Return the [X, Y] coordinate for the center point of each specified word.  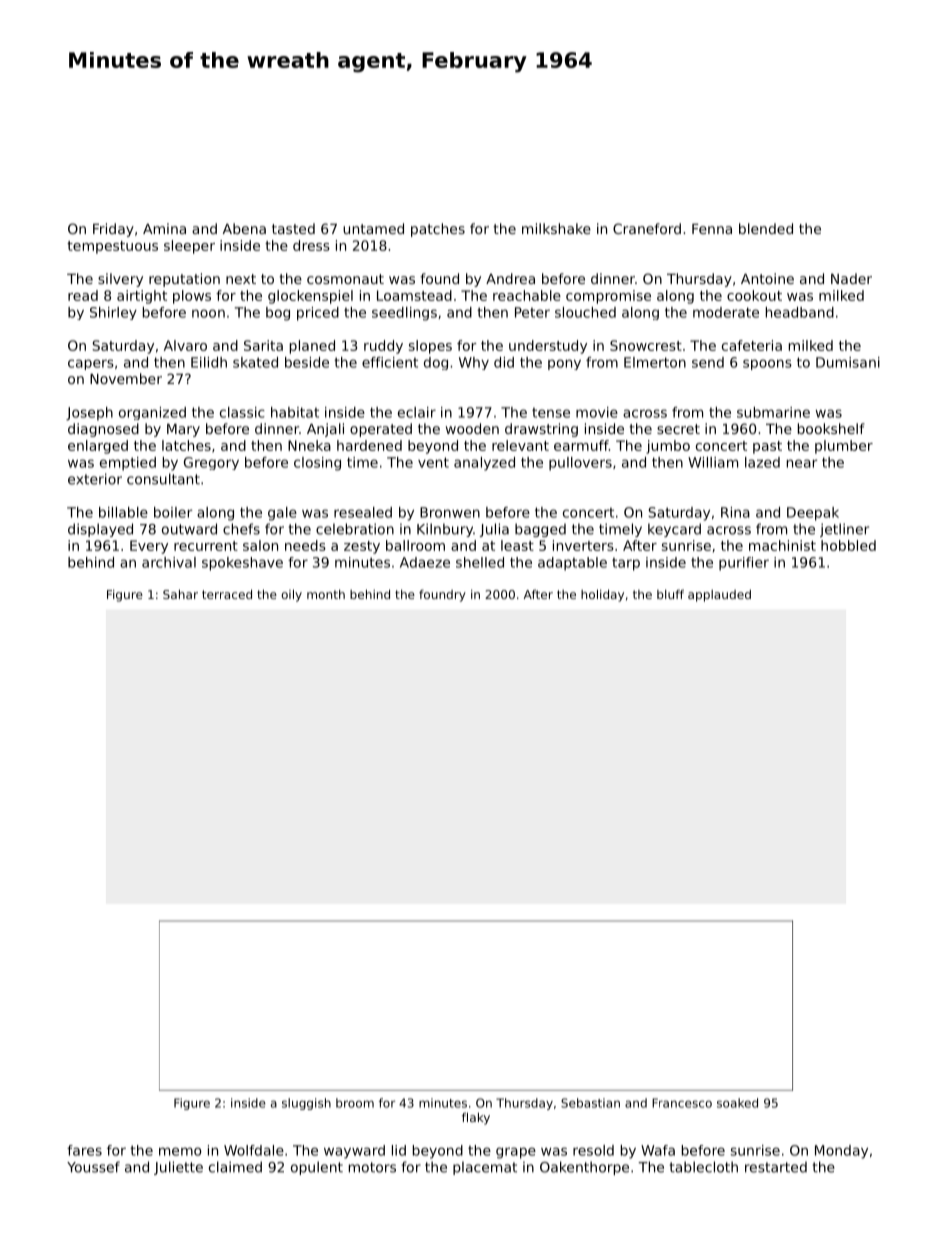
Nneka [309, 445]
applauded [719, 596]
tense [551, 413]
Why [474, 363]
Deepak [813, 514]
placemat [485, 1168]
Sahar [180, 594]
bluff [670, 594]
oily [291, 595]
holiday [602, 595]
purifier [744, 564]
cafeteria [752, 345]
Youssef [93, 1167]
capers [91, 364]
